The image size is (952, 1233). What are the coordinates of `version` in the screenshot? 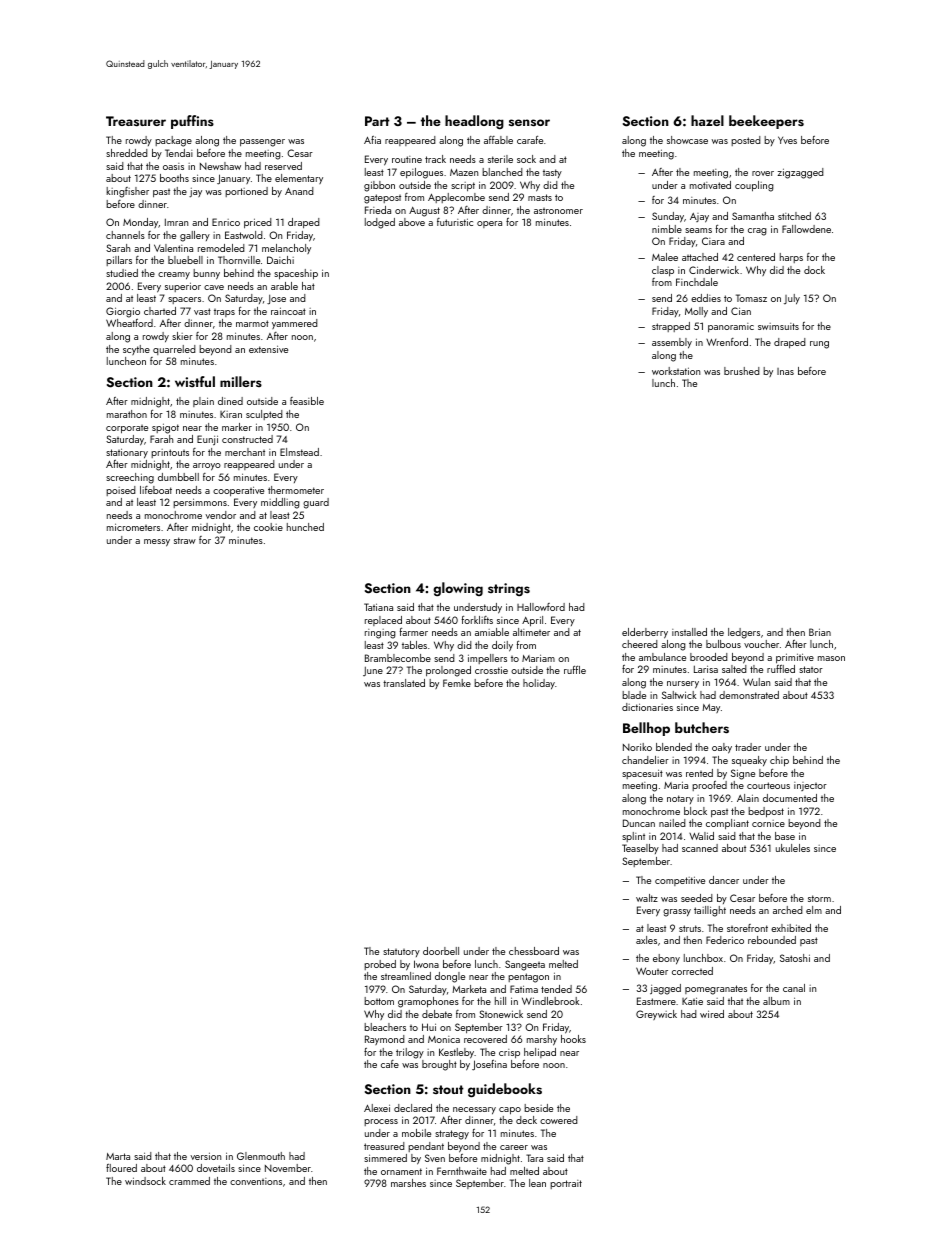 It's located at (205, 1156).
